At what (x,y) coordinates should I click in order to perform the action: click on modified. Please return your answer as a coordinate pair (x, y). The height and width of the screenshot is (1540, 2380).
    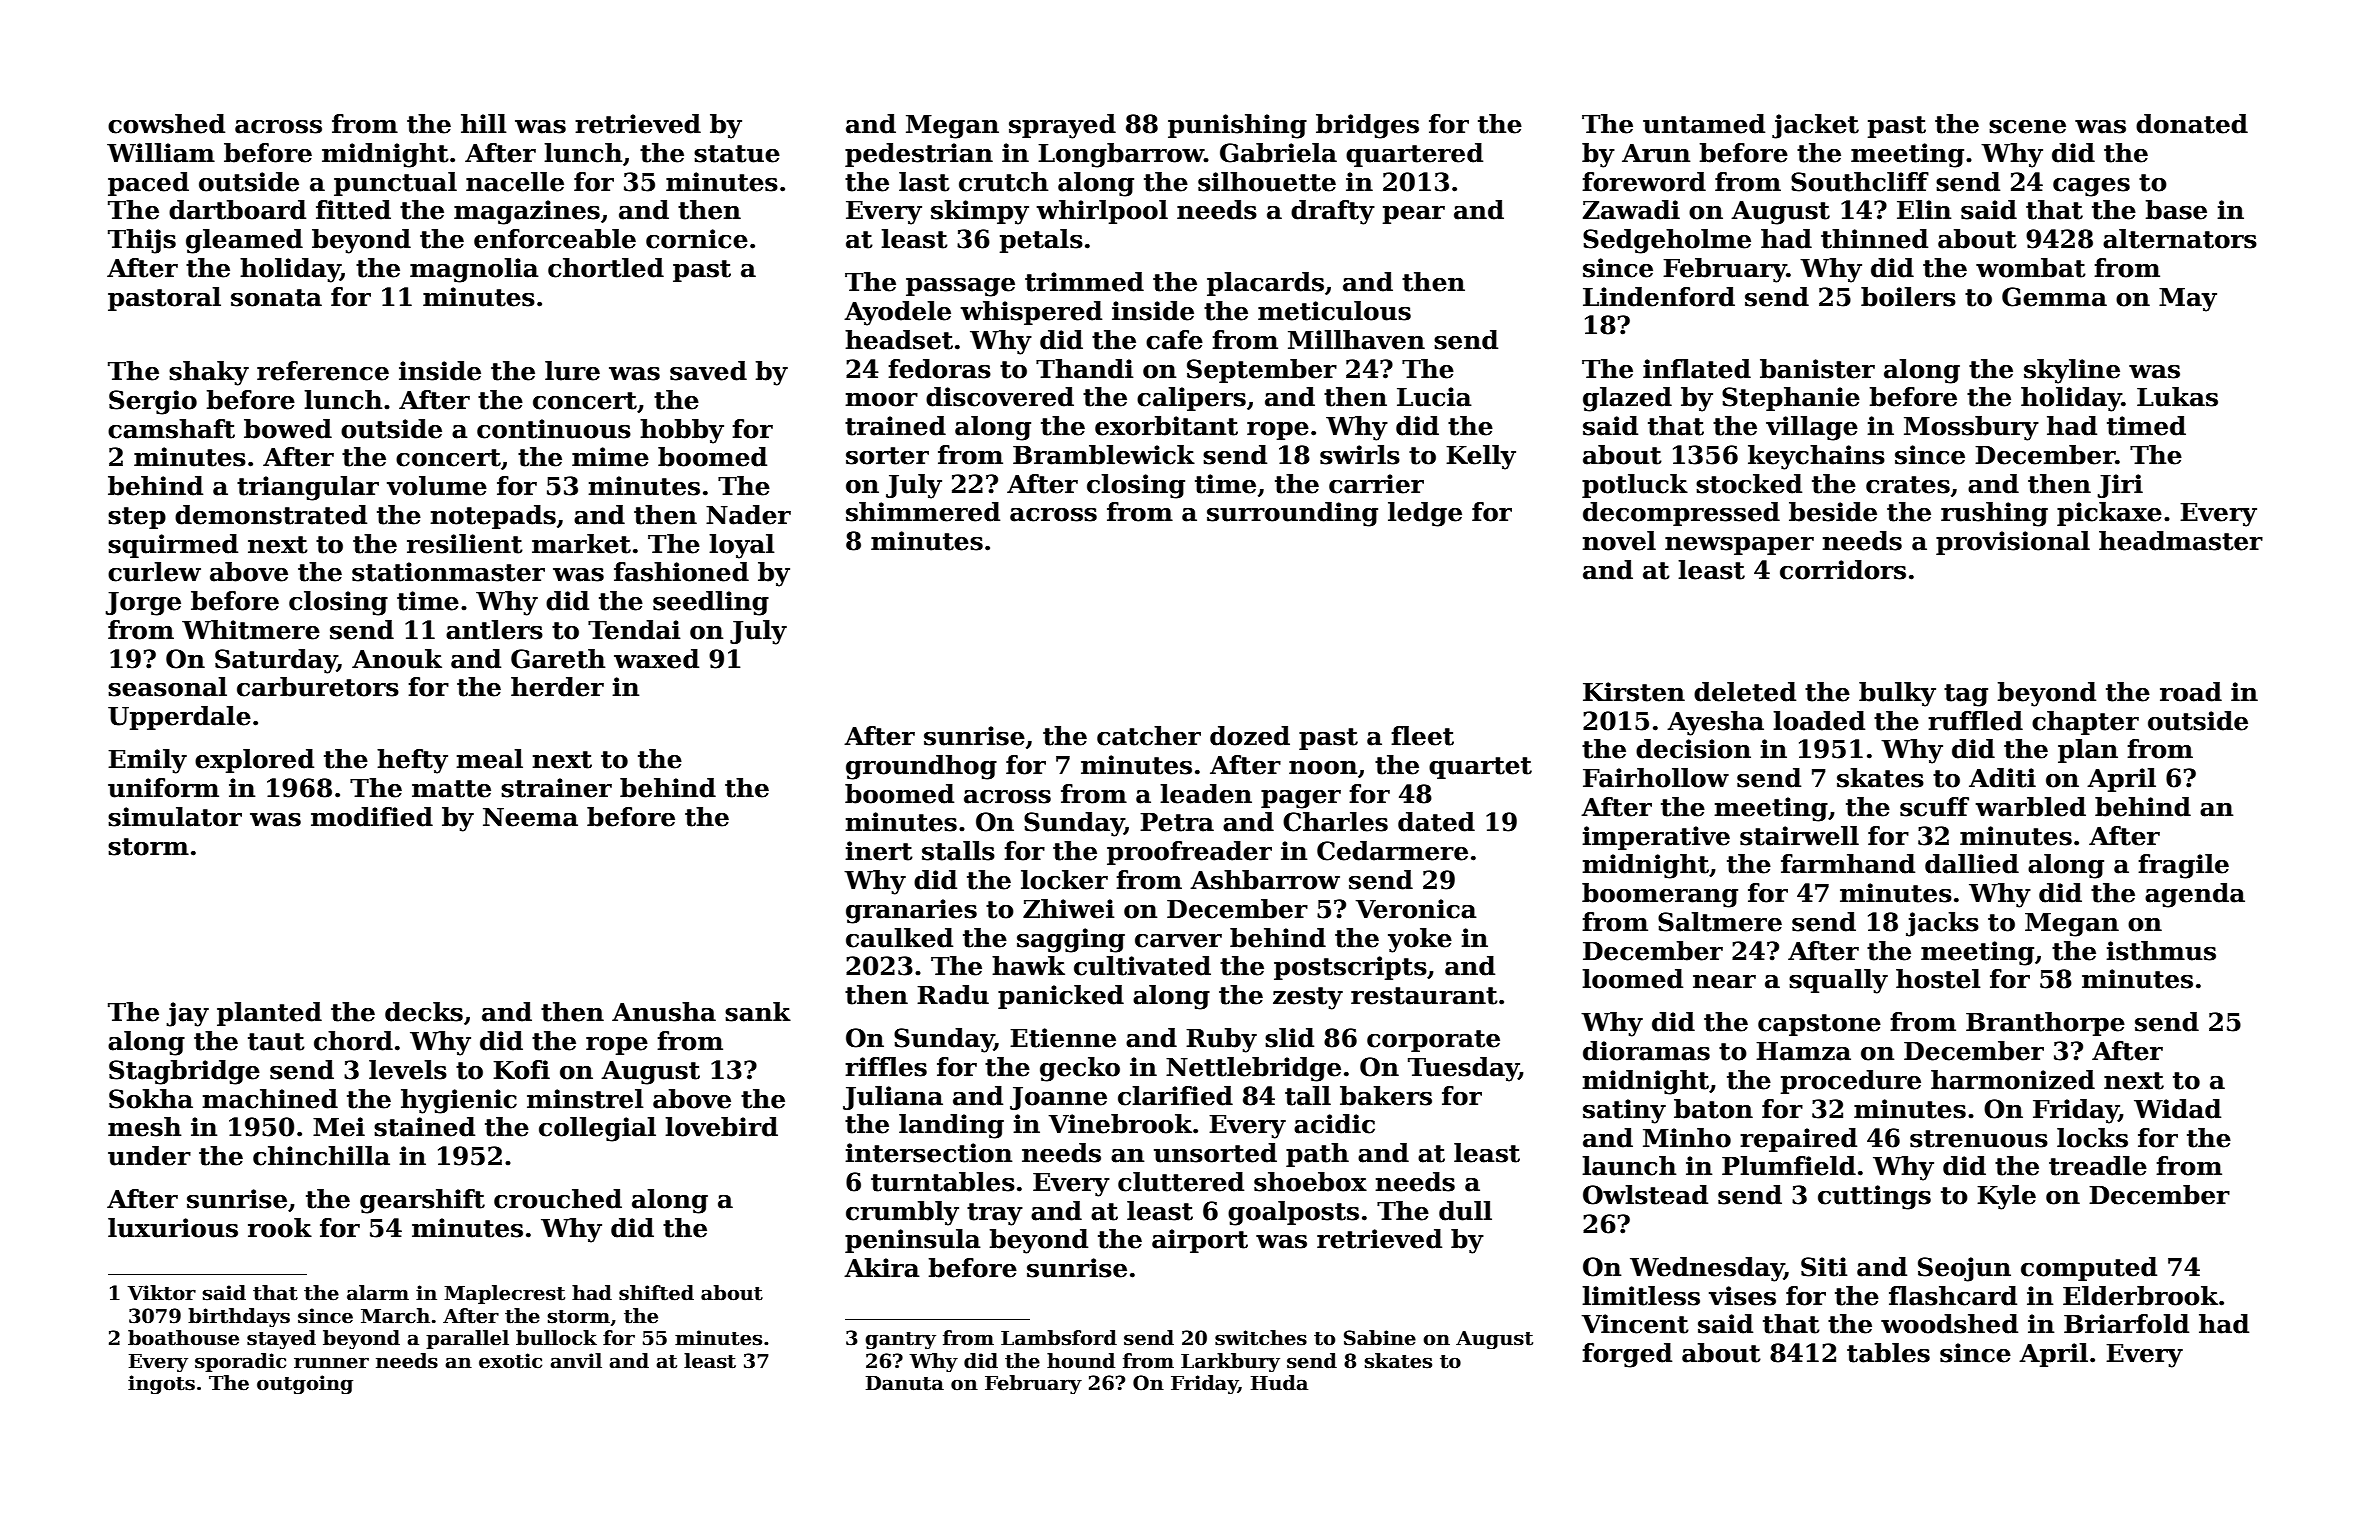
    Looking at the image, I should click on (372, 817).
